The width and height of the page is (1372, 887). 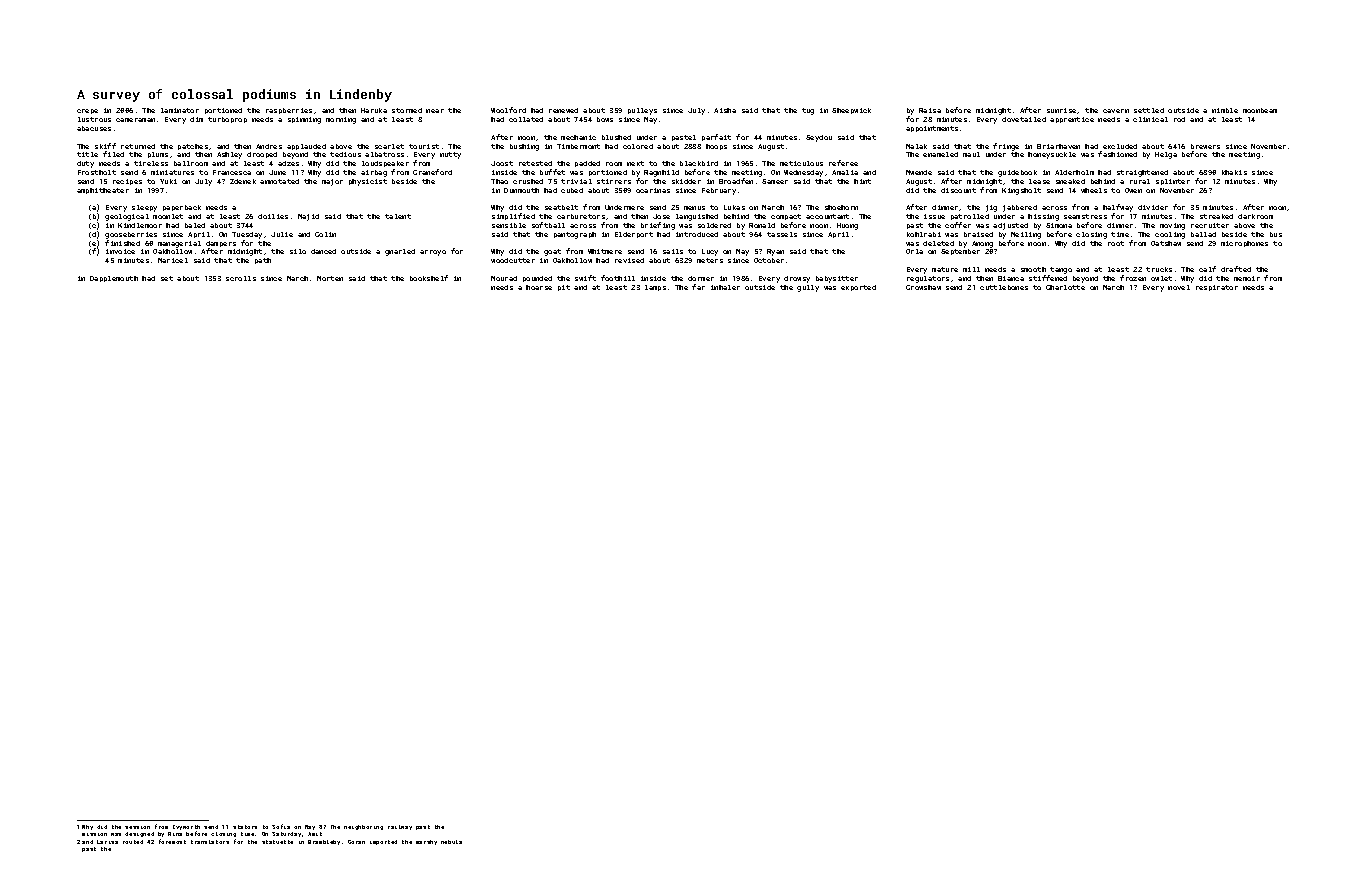 I want to click on railway, so click(x=400, y=827).
